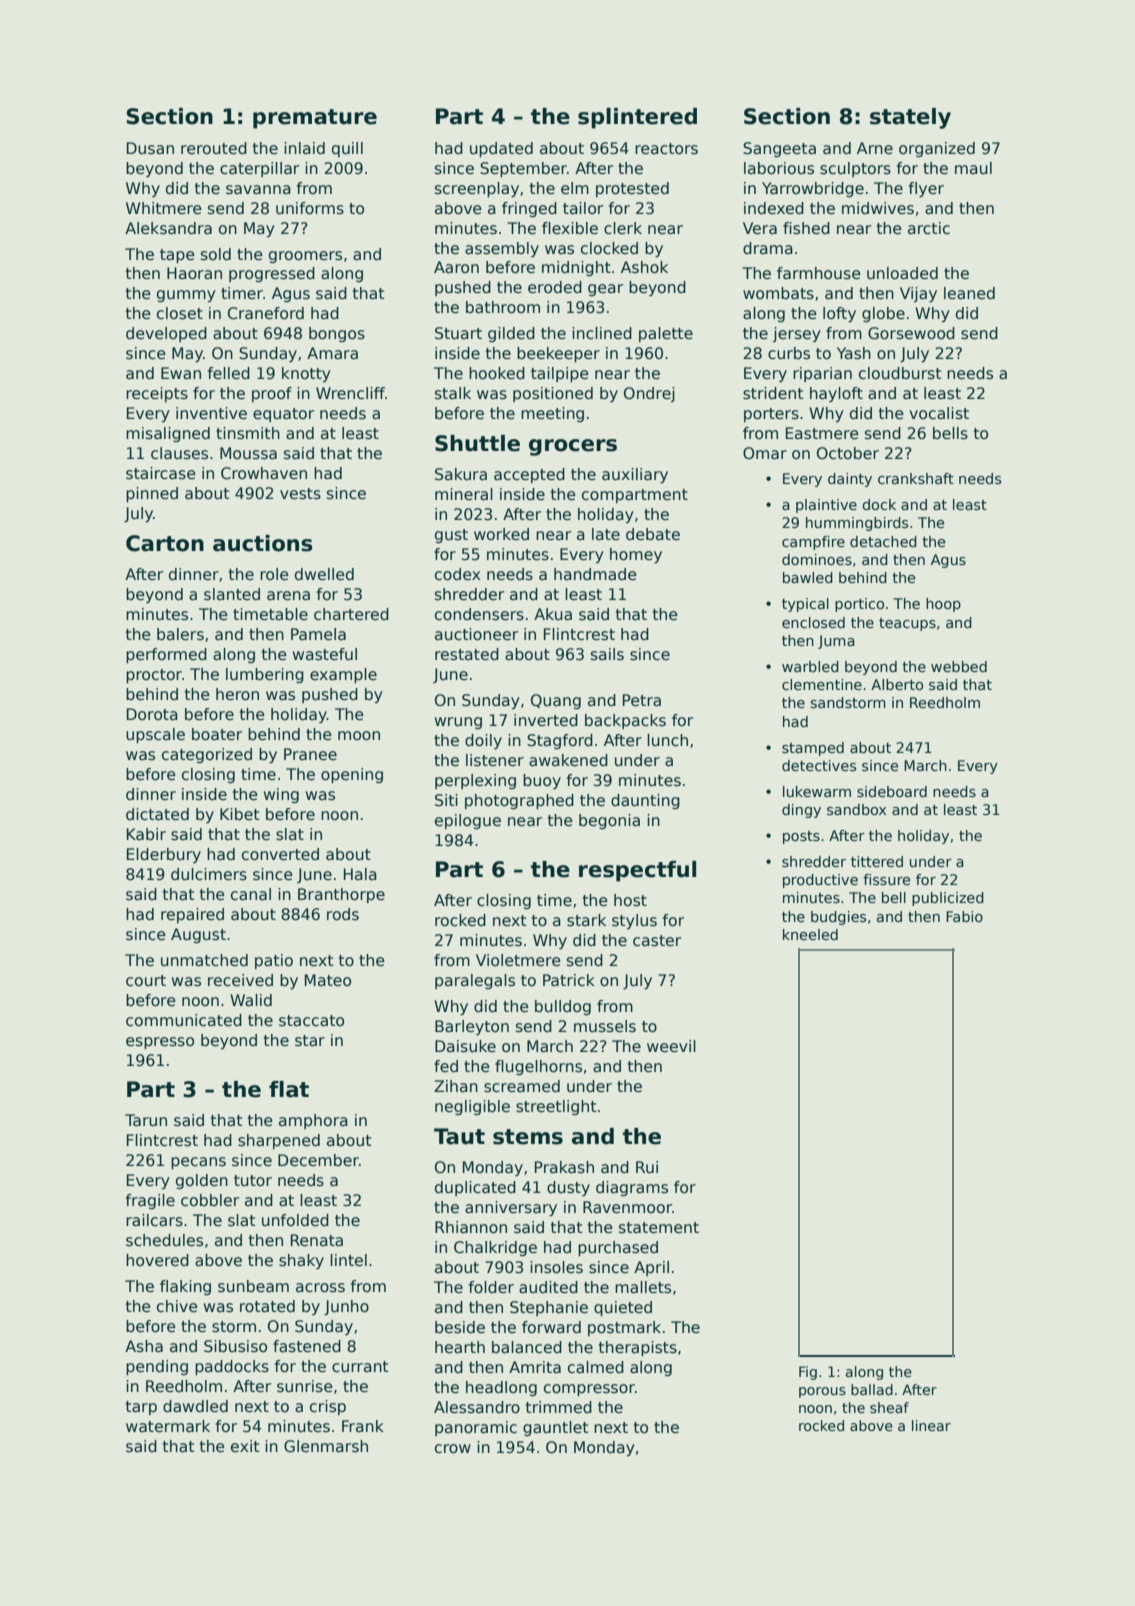 Image resolution: width=1135 pixels, height=1606 pixels. I want to click on chartered, so click(351, 614).
